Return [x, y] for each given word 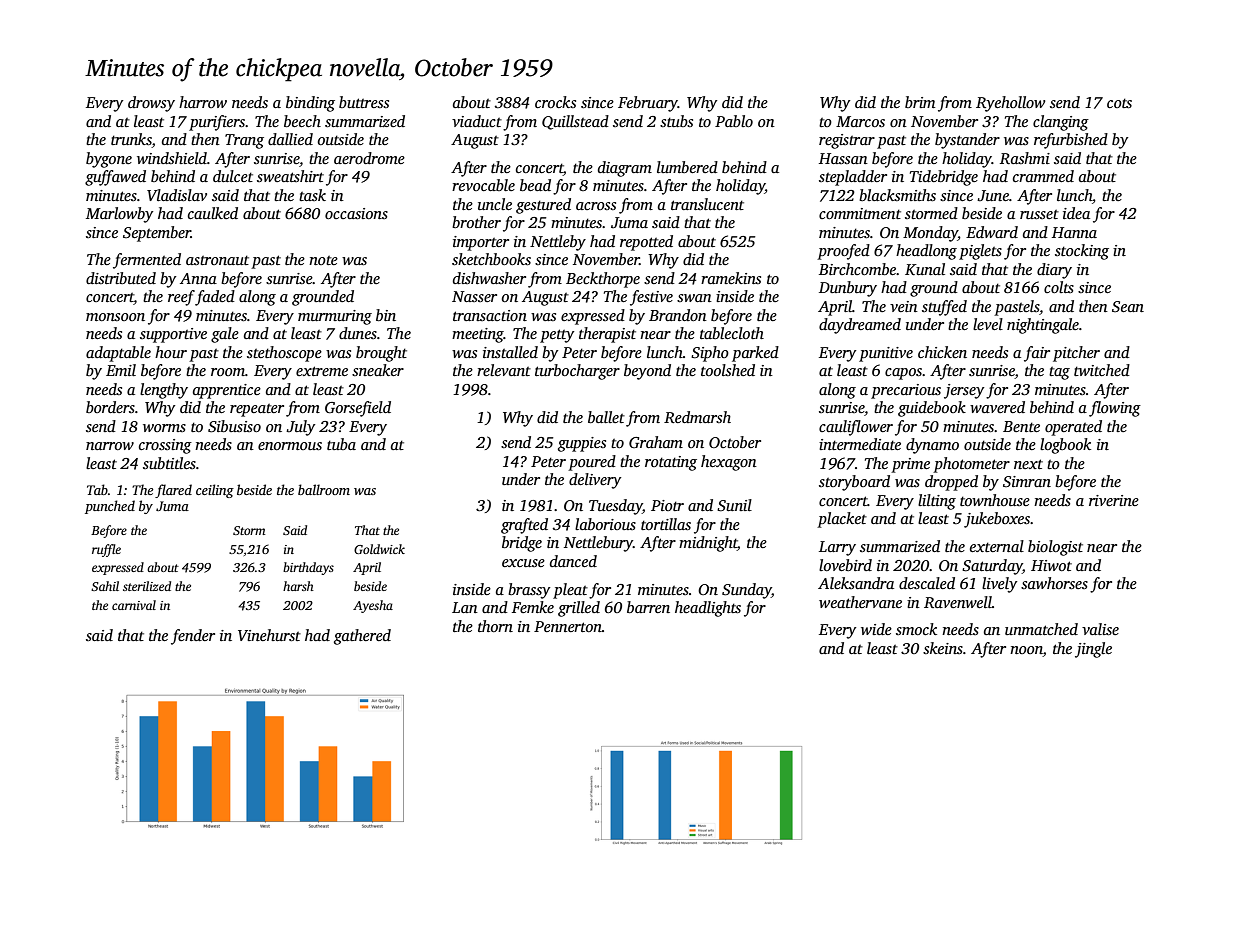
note [323, 260]
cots [1119, 103]
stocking [1082, 252]
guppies [582, 444]
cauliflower [856, 428]
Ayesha [373, 606]
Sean [1128, 306]
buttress [364, 102]
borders [110, 407]
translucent [707, 204]
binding [310, 104]
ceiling [215, 491]
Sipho [710, 354]
